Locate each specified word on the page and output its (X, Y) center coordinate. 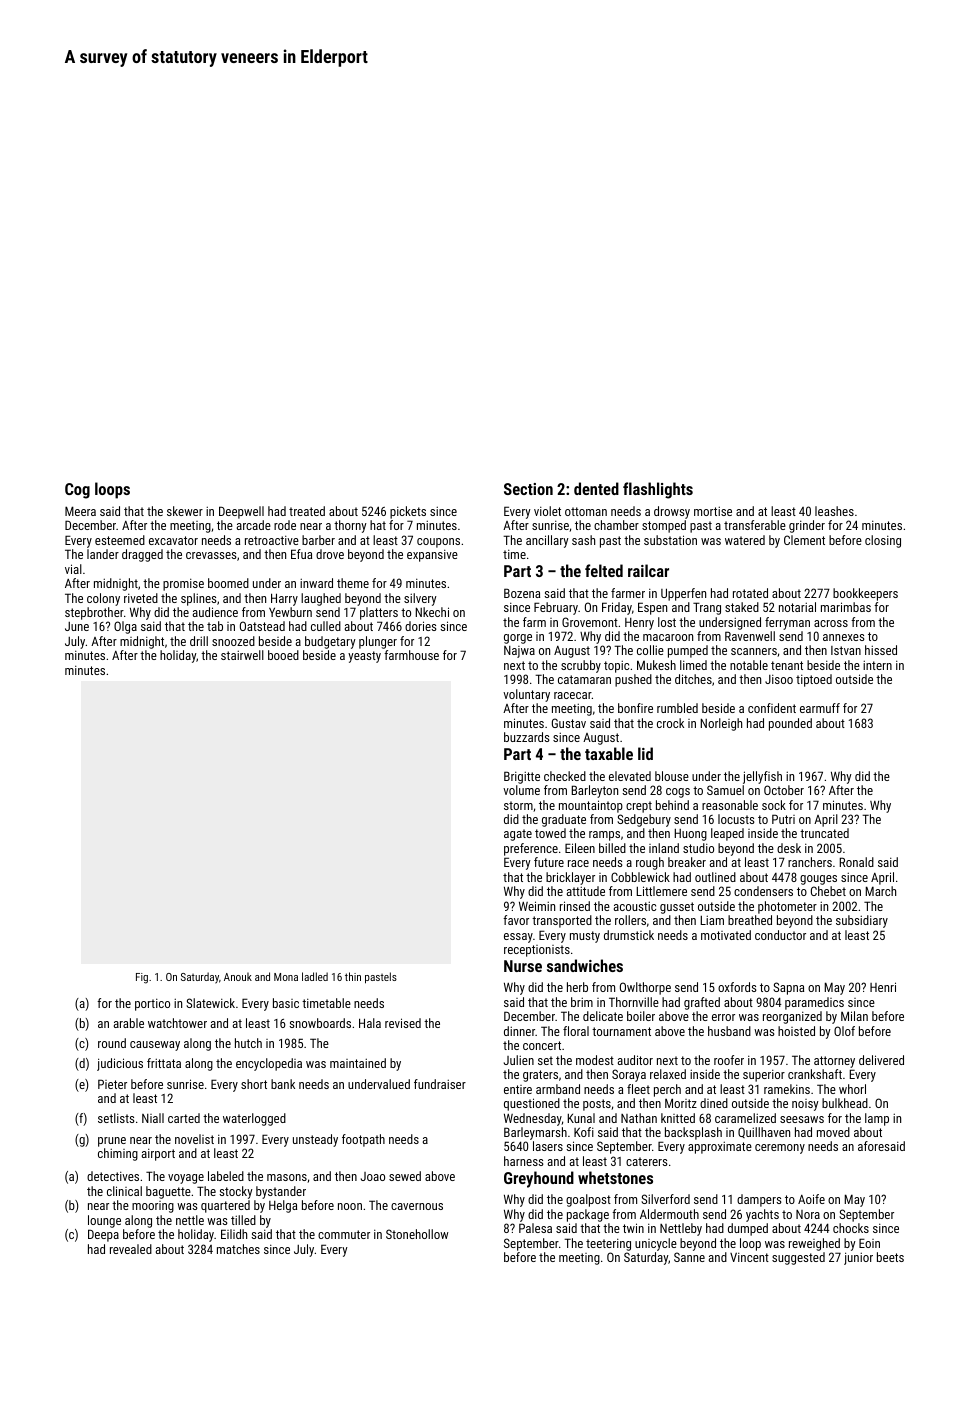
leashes (834, 511)
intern (877, 665)
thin (353, 976)
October (784, 790)
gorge (518, 639)
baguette (168, 1192)
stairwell (242, 655)
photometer (787, 907)
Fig (142, 978)
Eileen (580, 848)
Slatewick (210, 1003)
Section (528, 489)
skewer (185, 511)
